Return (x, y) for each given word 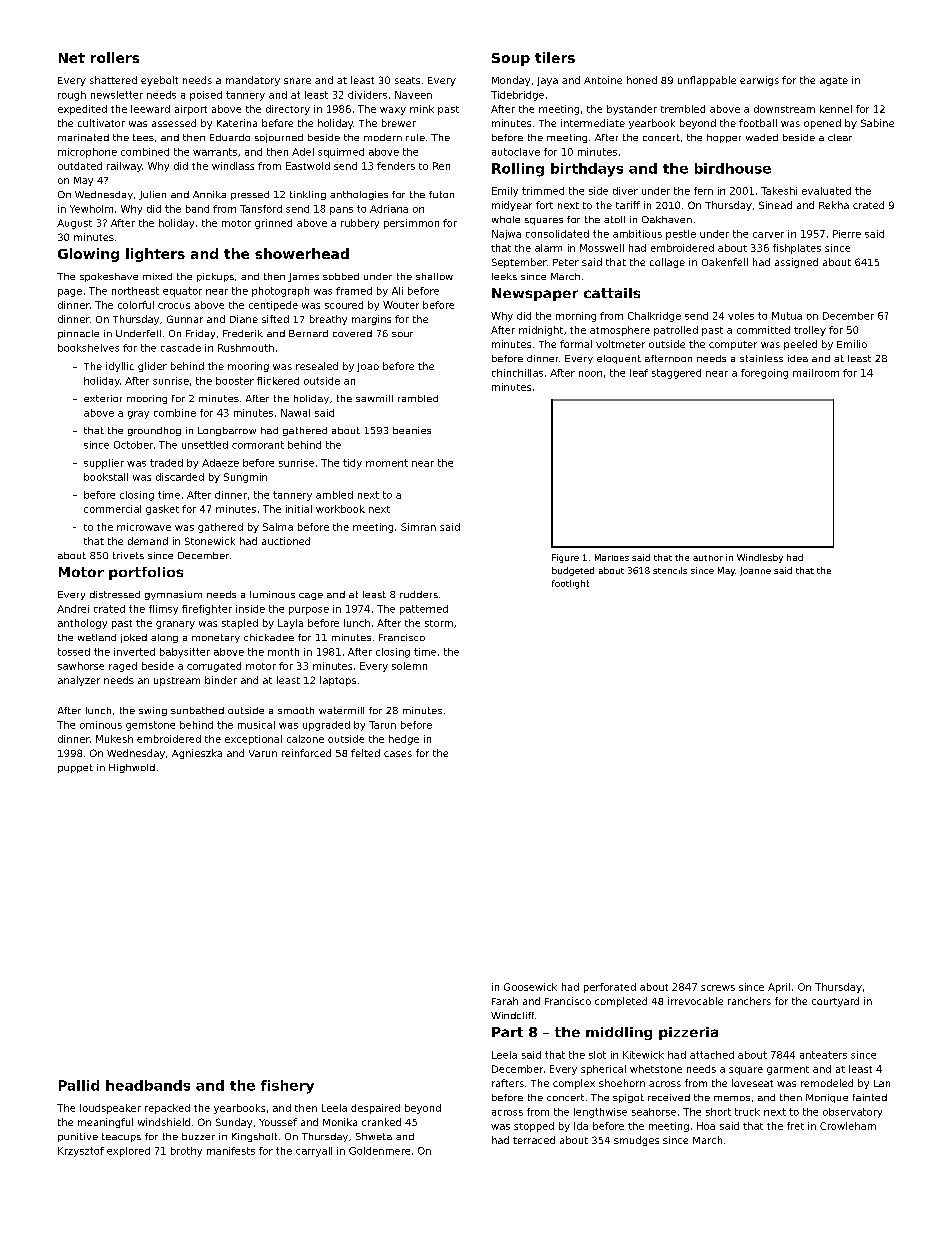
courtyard (835, 1002)
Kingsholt (254, 1137)
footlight (570, 584)
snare (297, 81)
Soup (511, 59)
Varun (263, 753)
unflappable (707, 81)
